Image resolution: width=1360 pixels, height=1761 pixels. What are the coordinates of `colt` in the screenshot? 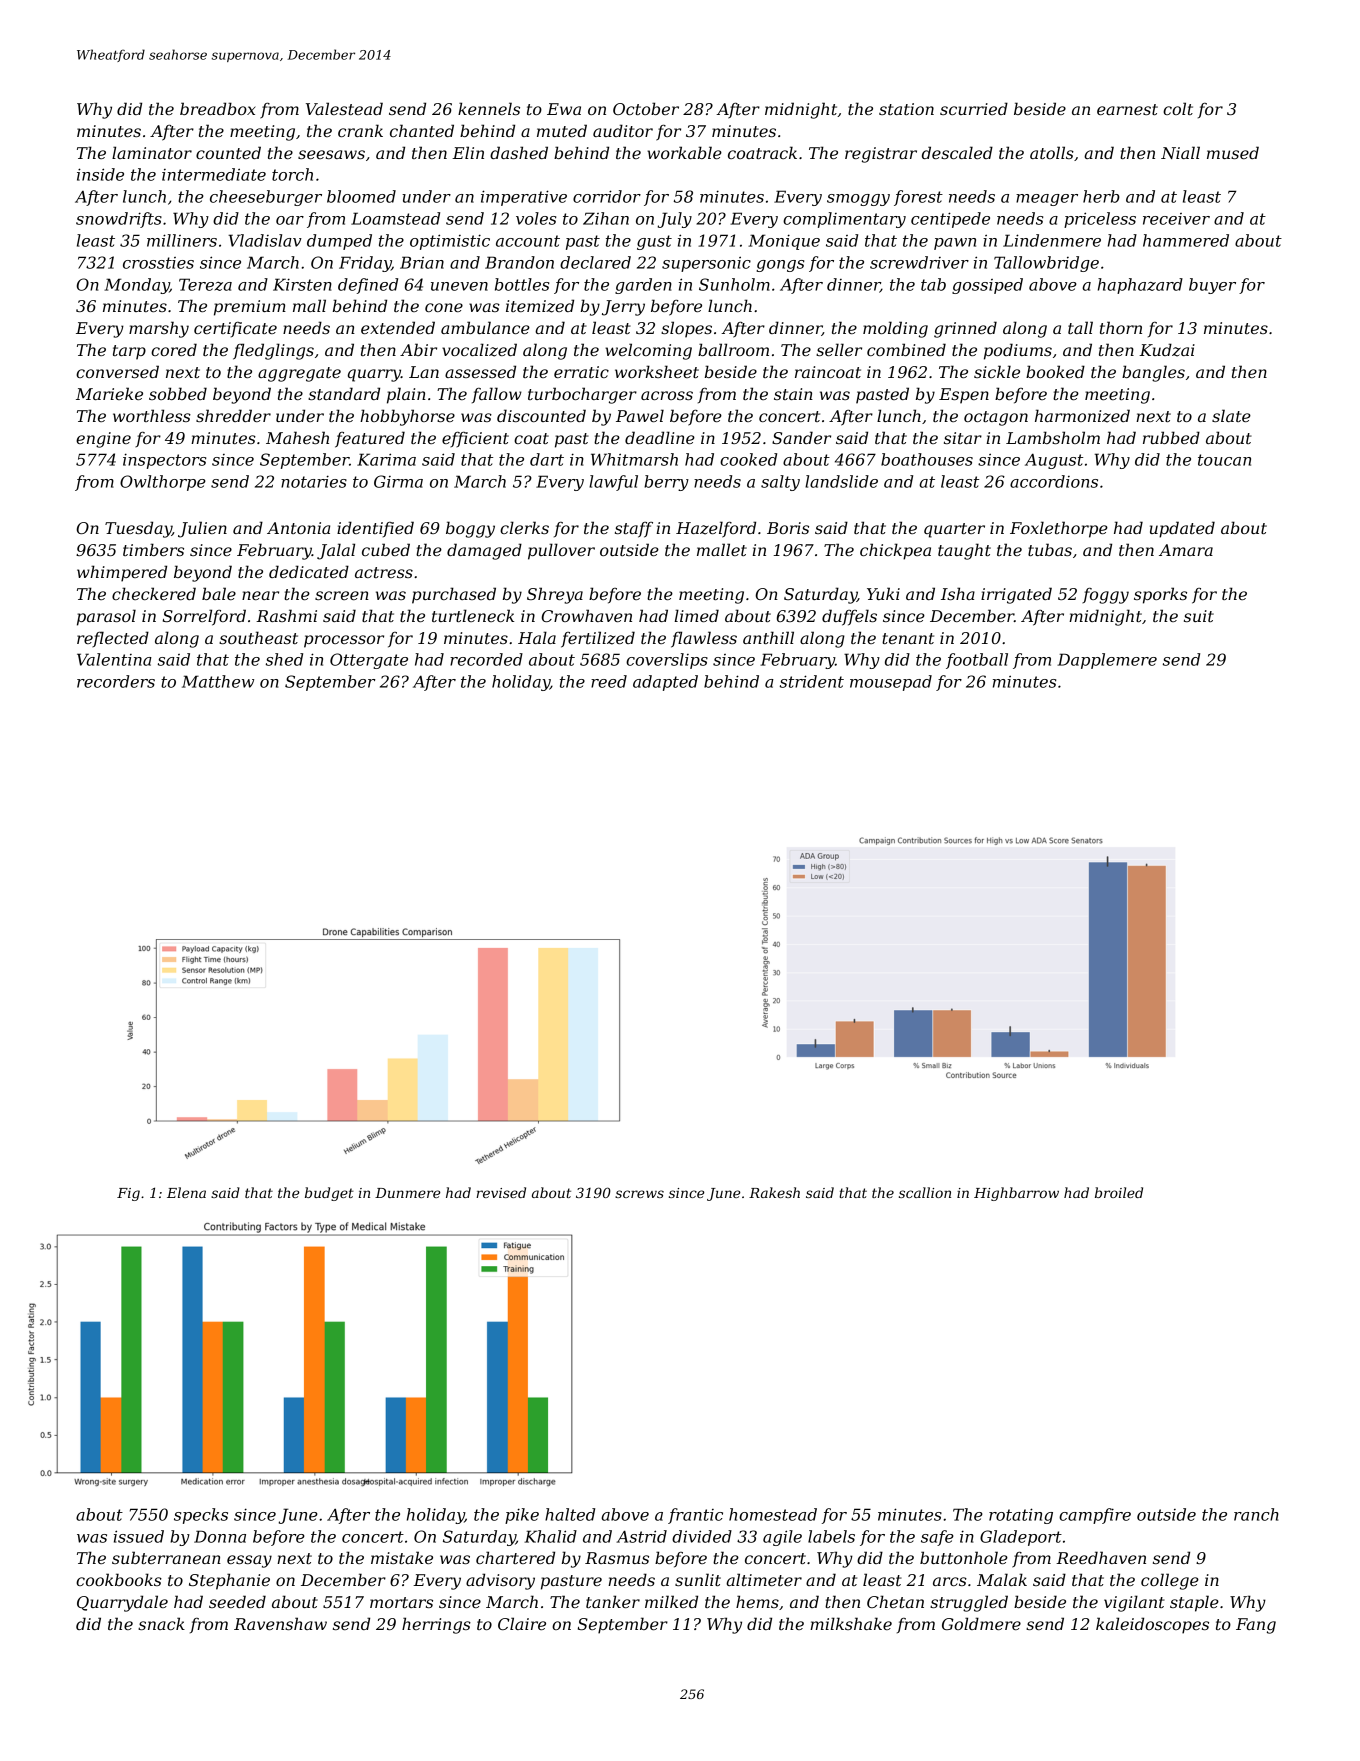 It's located at (1178, 108).
